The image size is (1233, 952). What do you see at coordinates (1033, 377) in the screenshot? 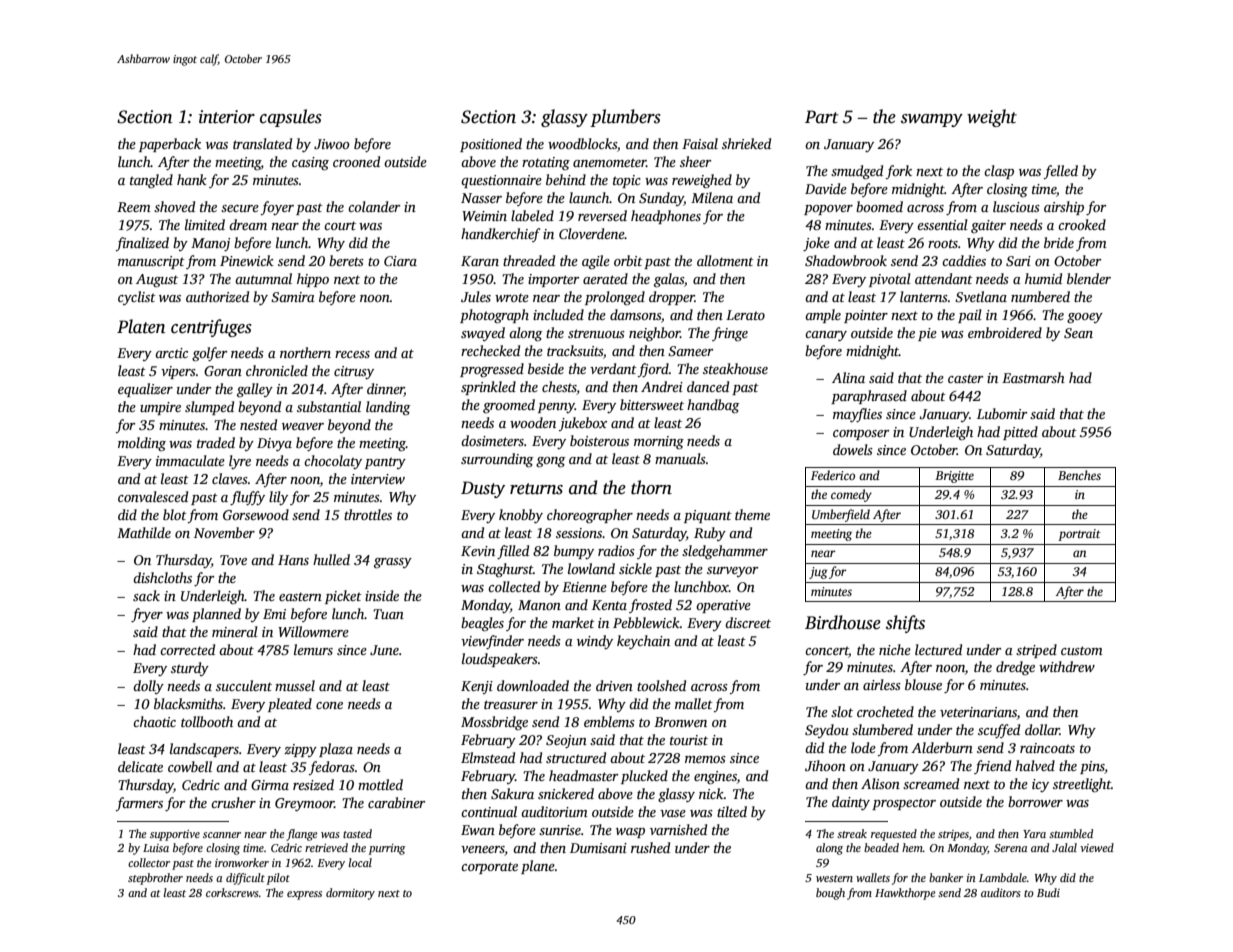
I see `Eastmarsh` at bounding box center [1033, 377].
